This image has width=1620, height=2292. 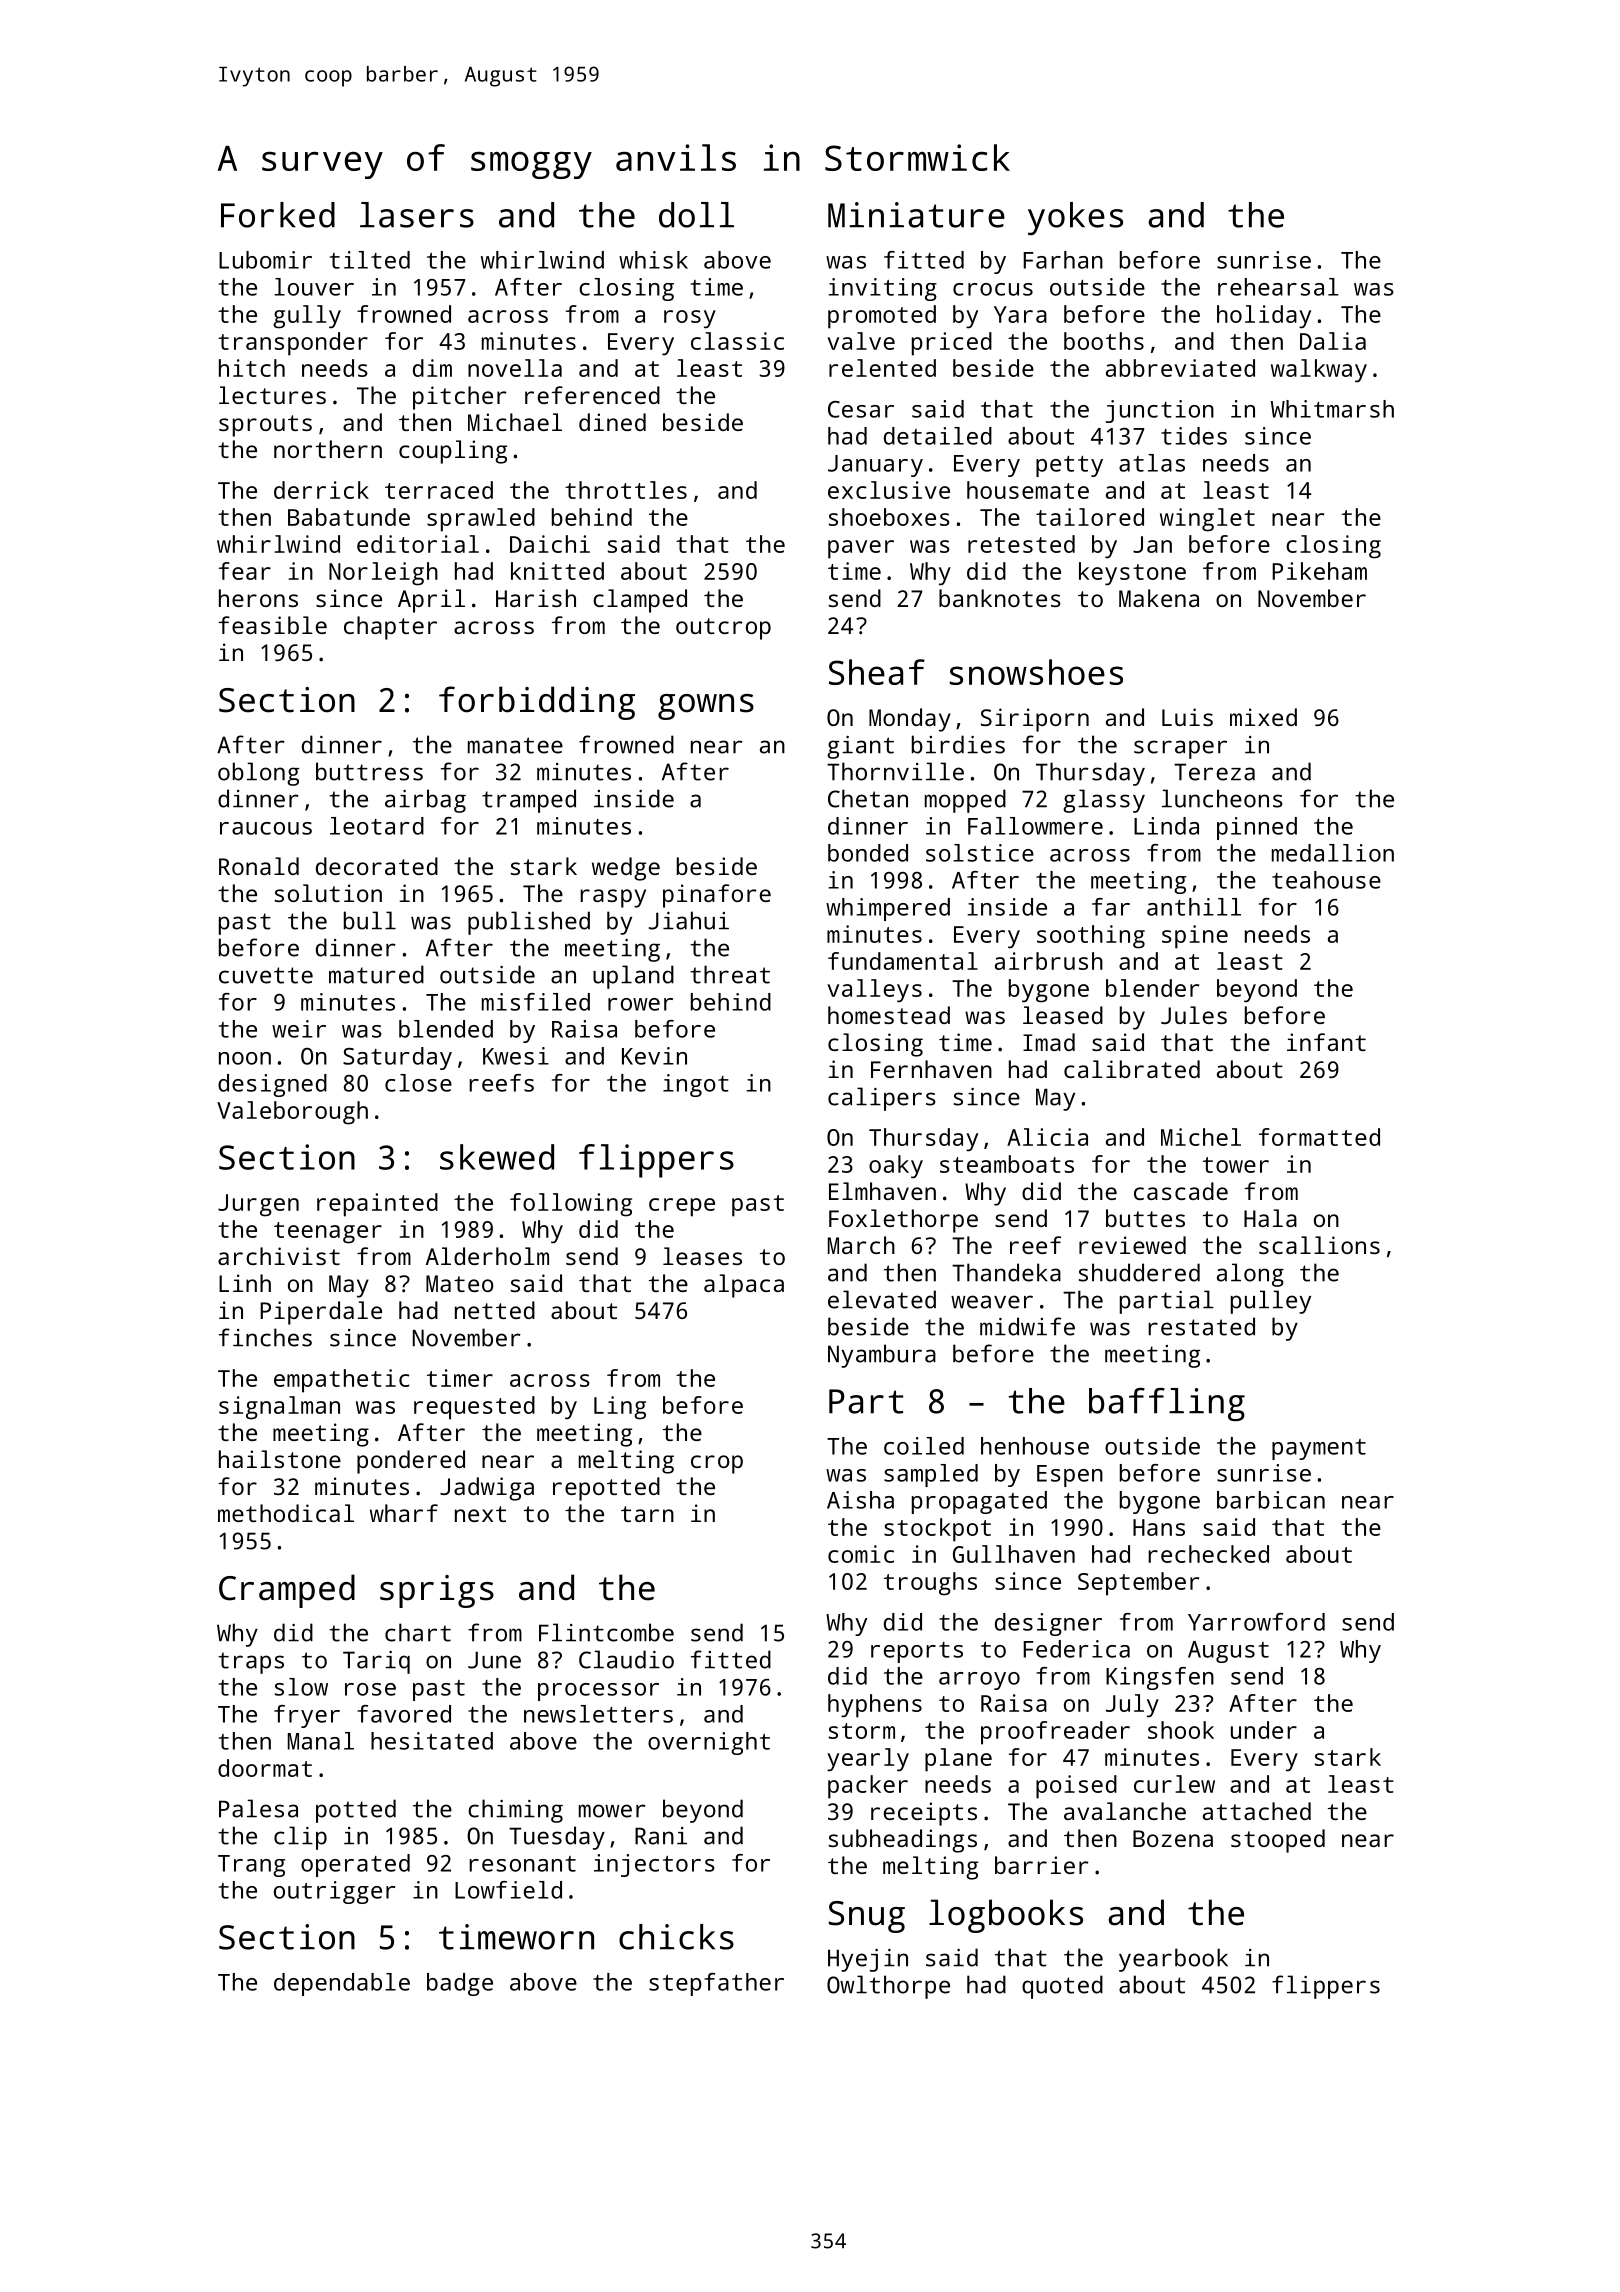 What do you see at coordinates (1278, 287) in the image?
I see `rehearsal` at bounding box center [1278, 287].
